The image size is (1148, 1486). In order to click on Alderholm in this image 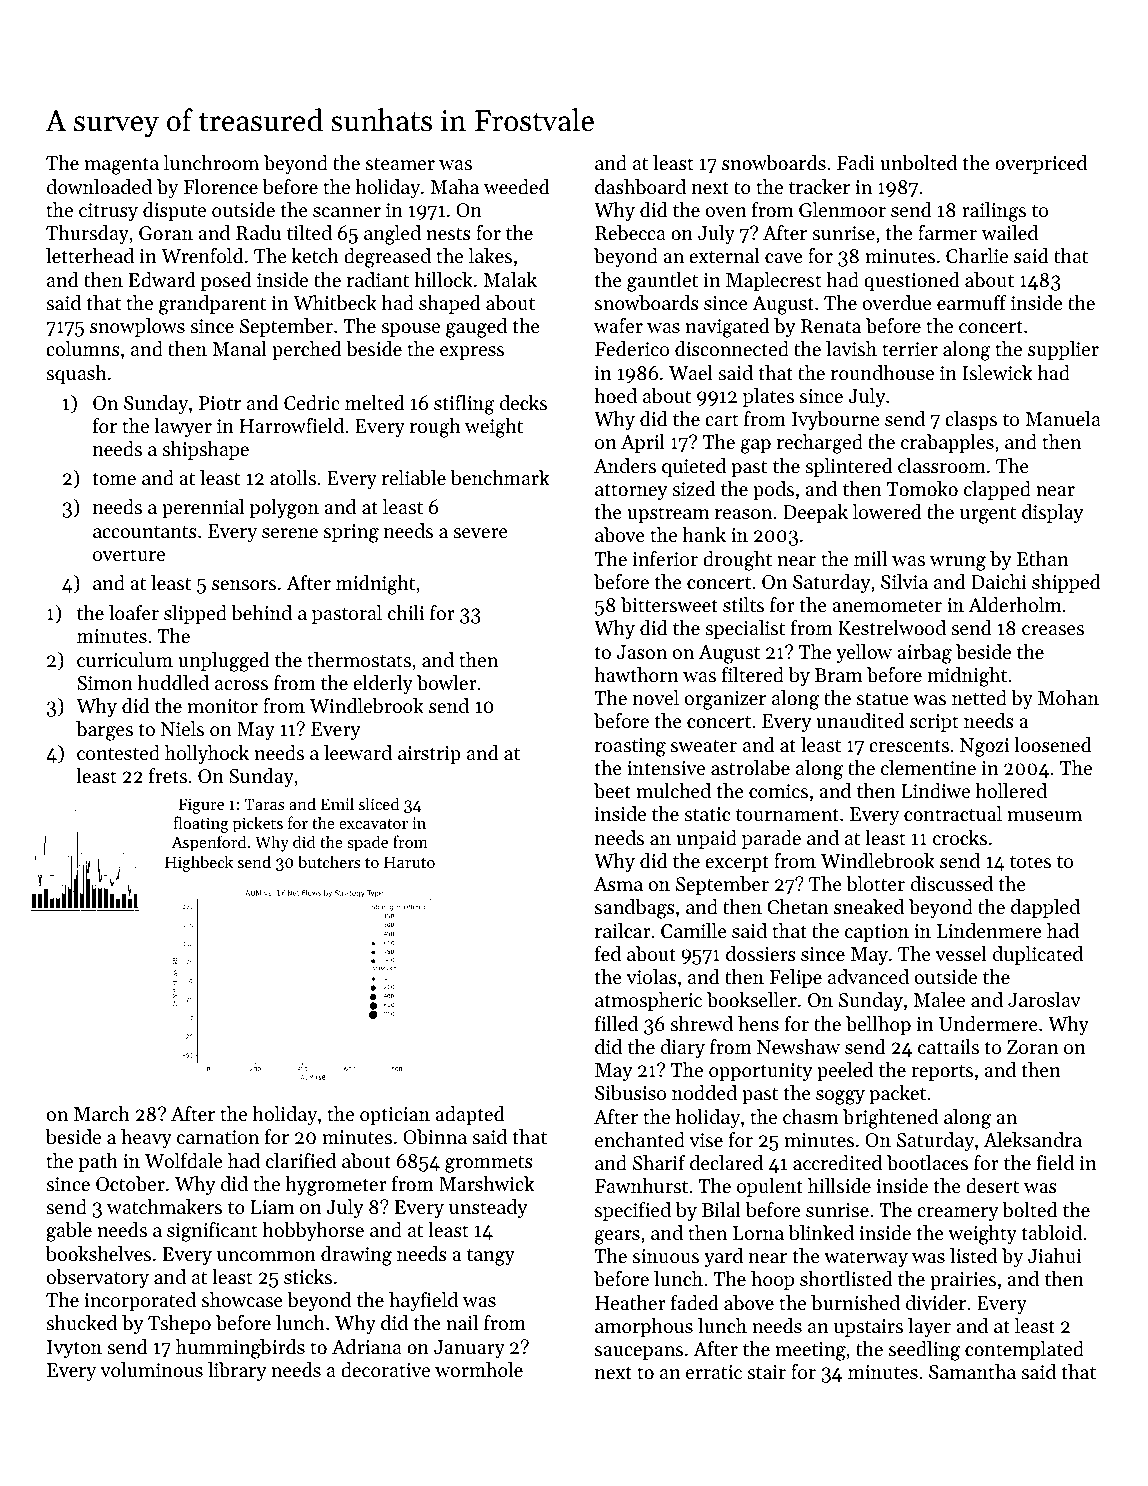, I will do `click(1014, 604)`.
